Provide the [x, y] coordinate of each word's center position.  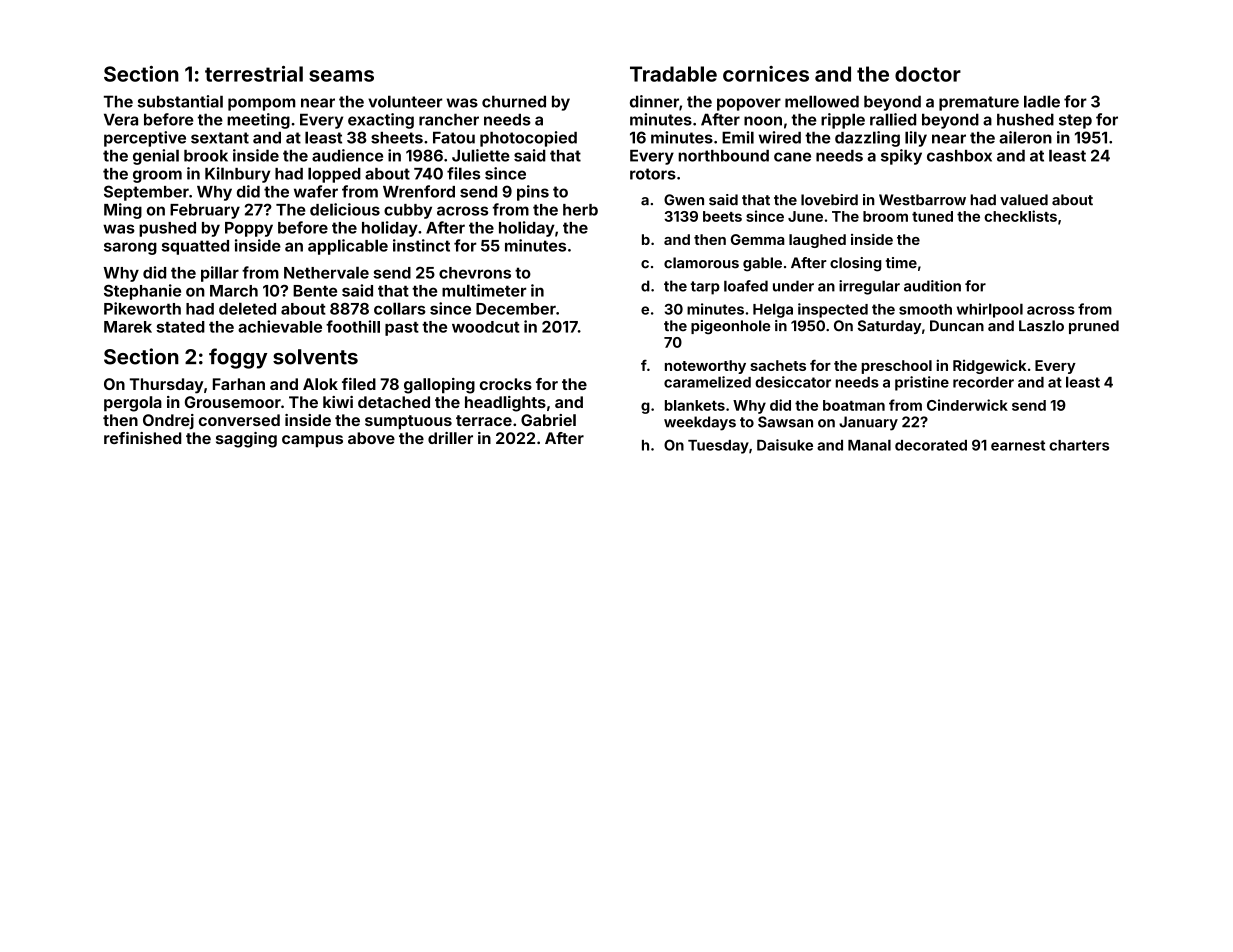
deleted [247, 308]
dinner [654, 101]
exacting [381, 121]
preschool [896, 367]
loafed [746, 286]
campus [312, 441]
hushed [1025, 120]
